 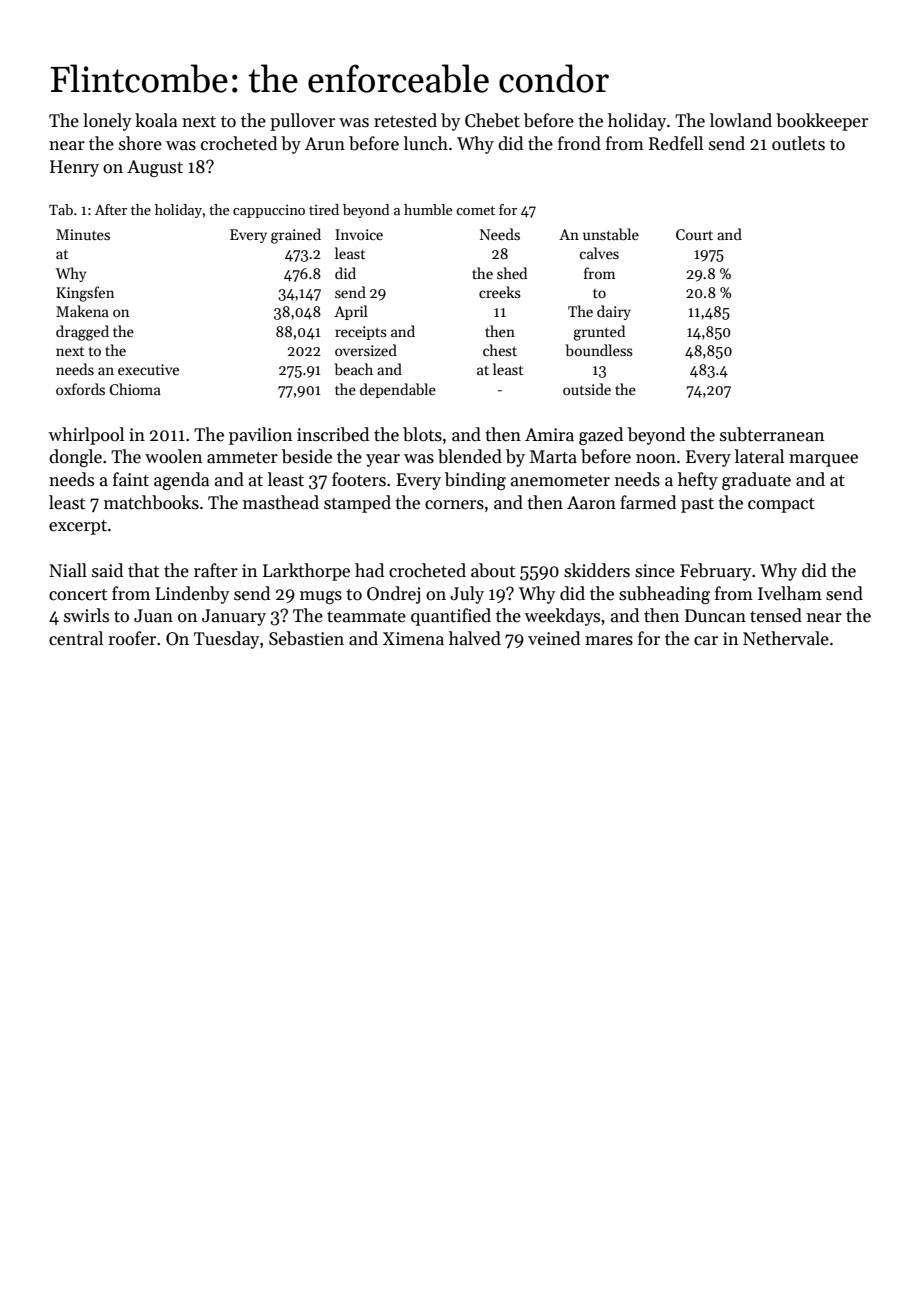 I want to click on koala, so click(x=156, y=120).
